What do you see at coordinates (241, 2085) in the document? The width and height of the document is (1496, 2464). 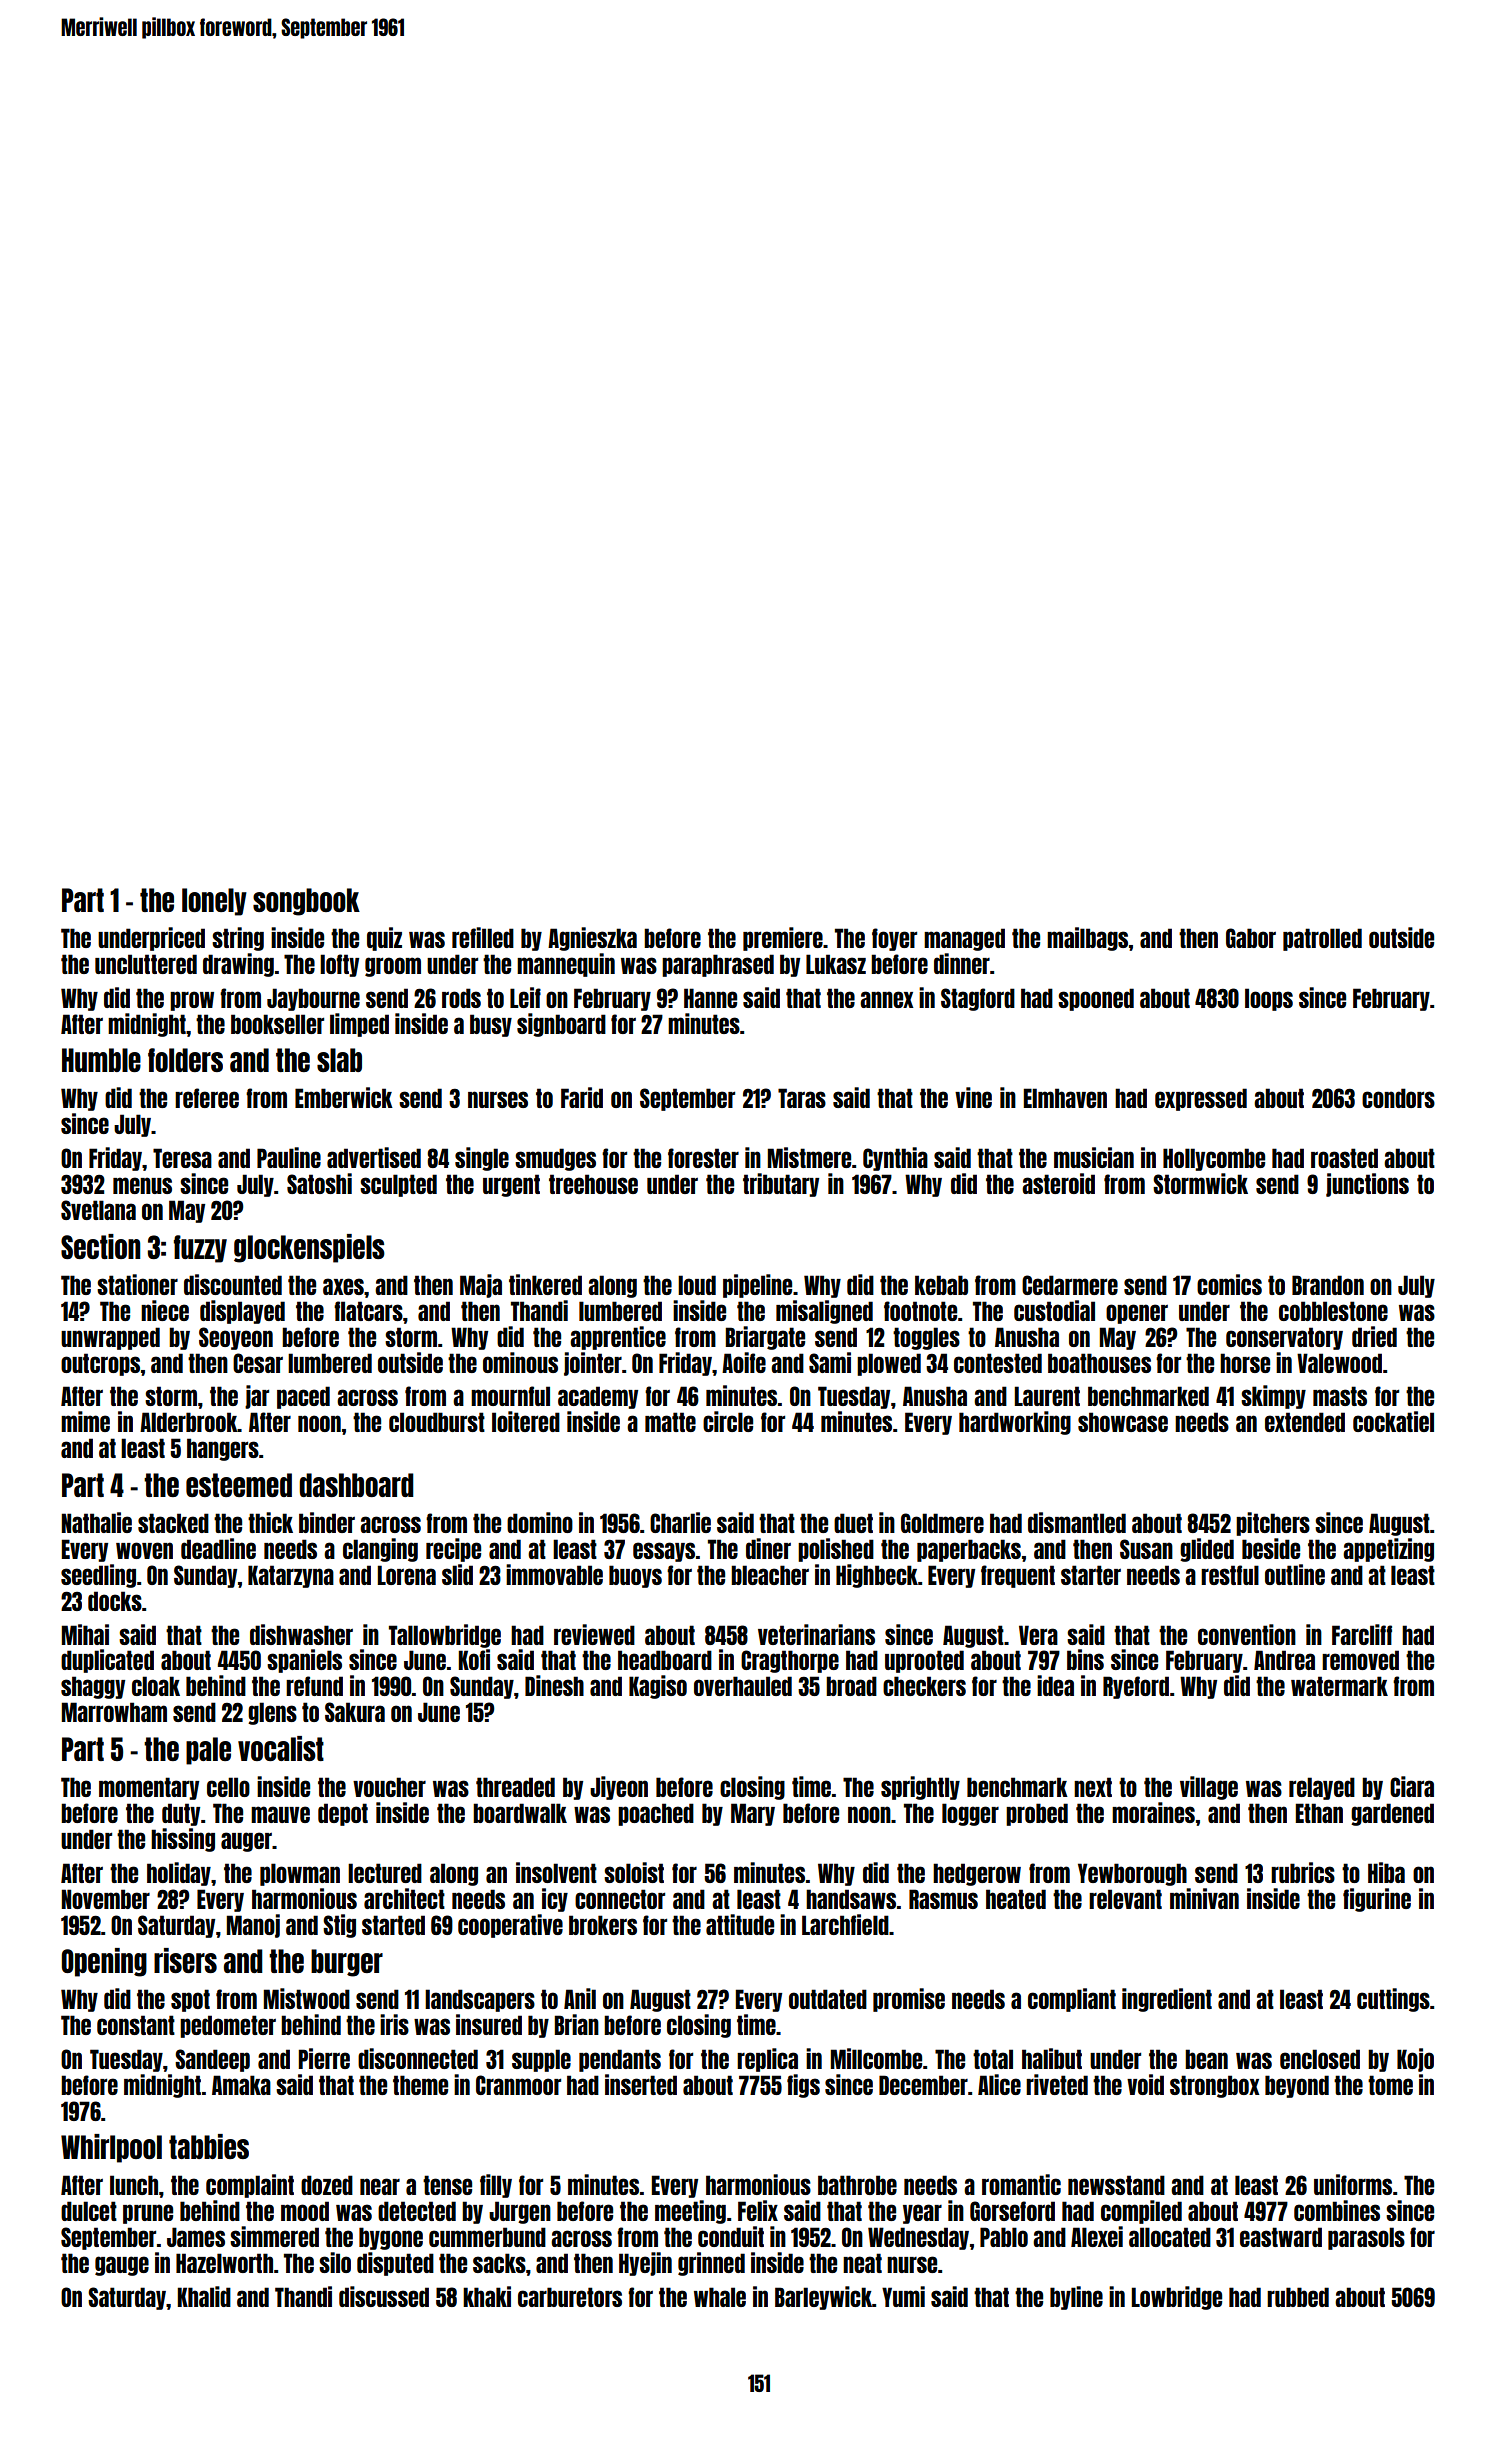 I see `Amaka` at bounding box center [241, 2085].
